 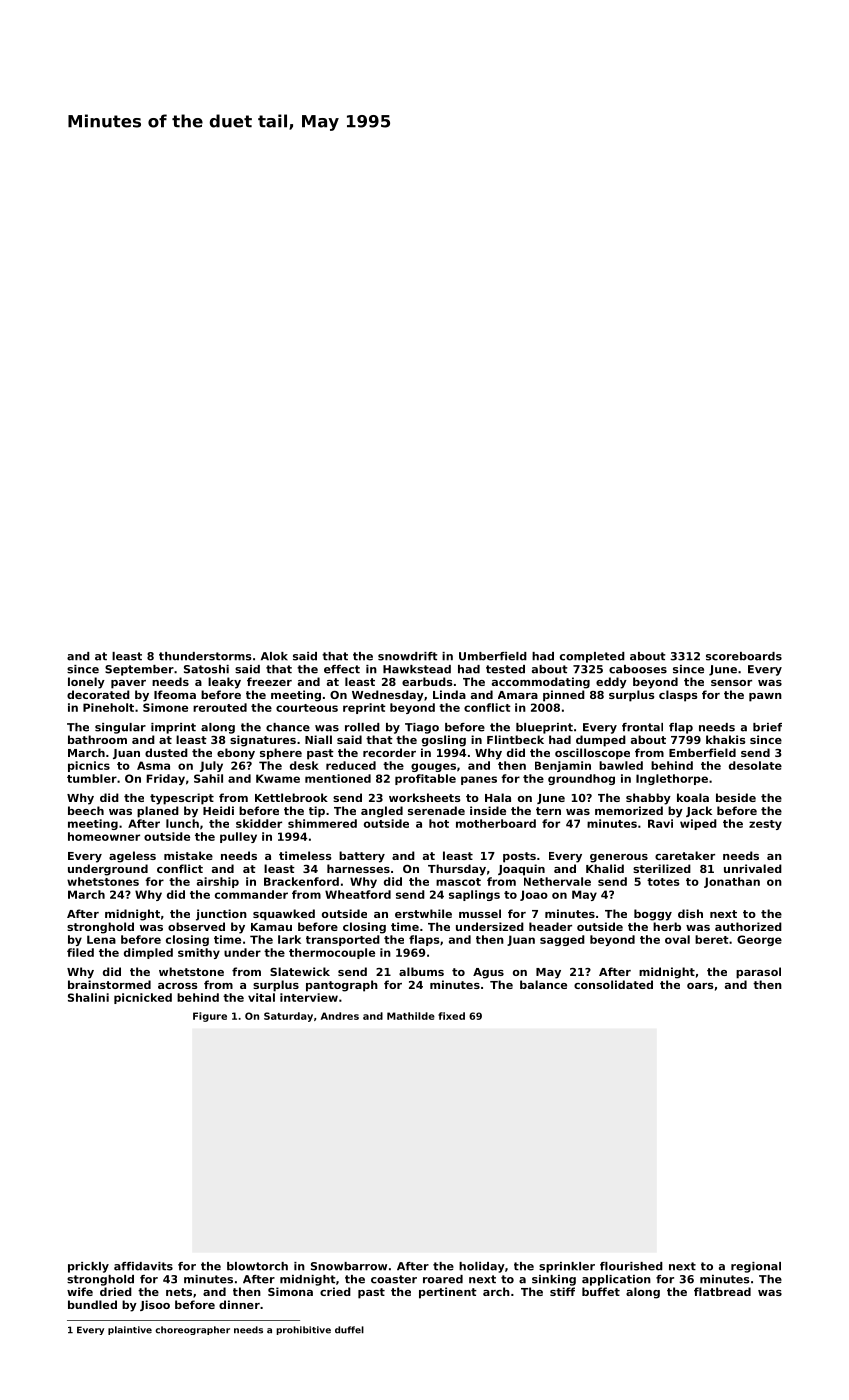 I want to click on choreographer, so click(x=192, y=1330).
